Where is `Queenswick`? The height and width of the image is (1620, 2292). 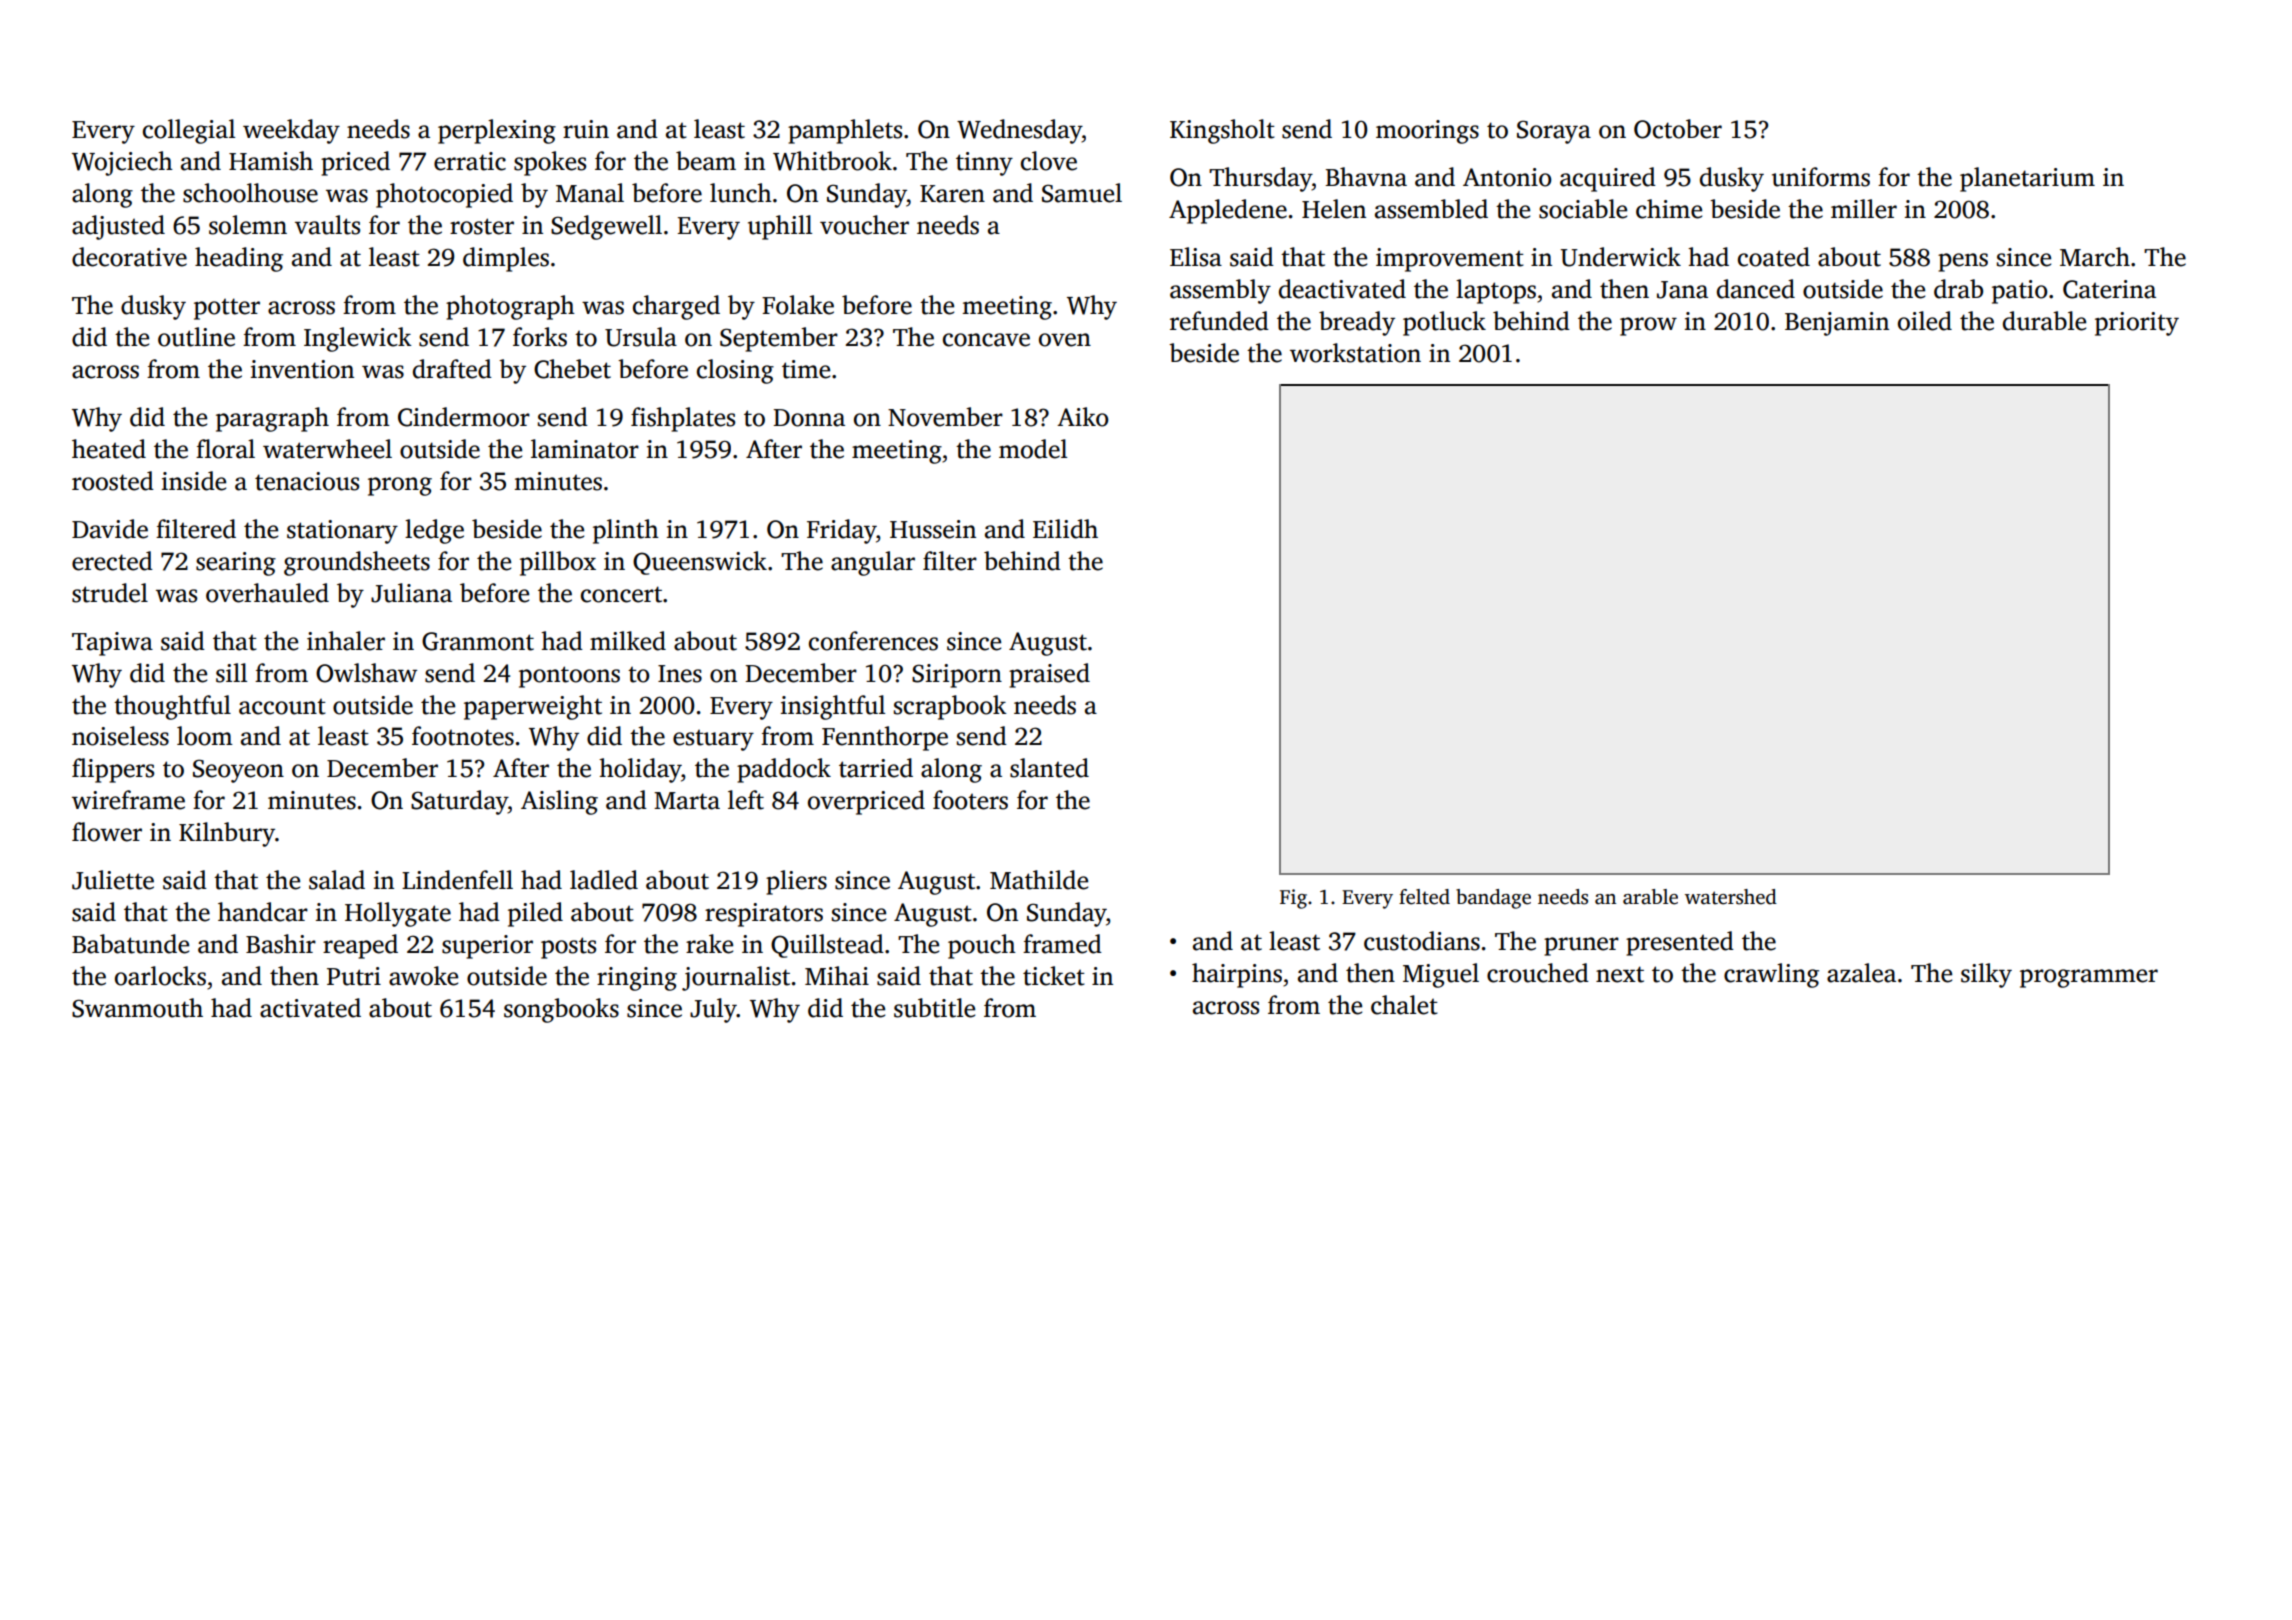
Queenswick is located at coordinates (700, 563).
